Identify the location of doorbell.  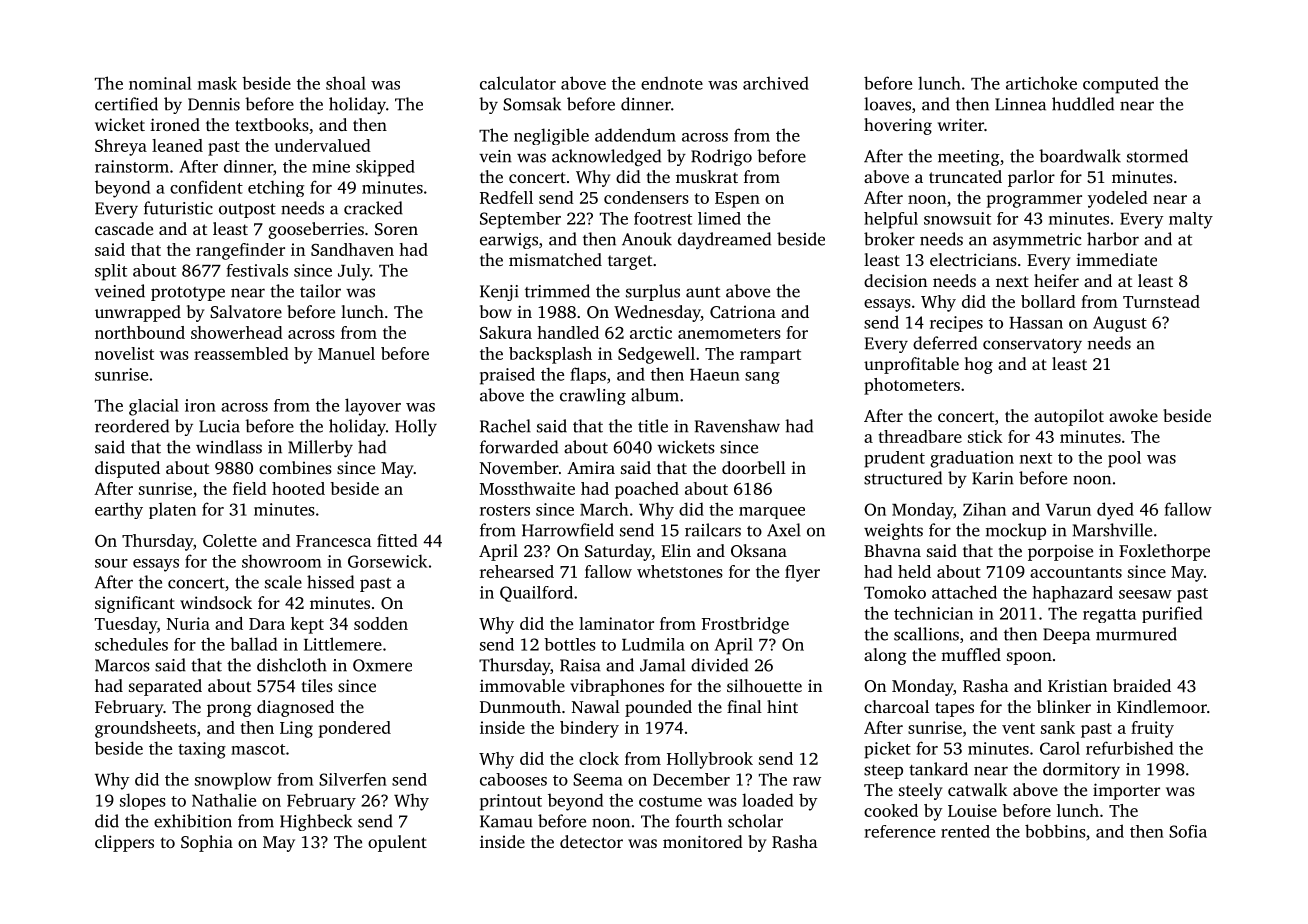
(754, 467).
